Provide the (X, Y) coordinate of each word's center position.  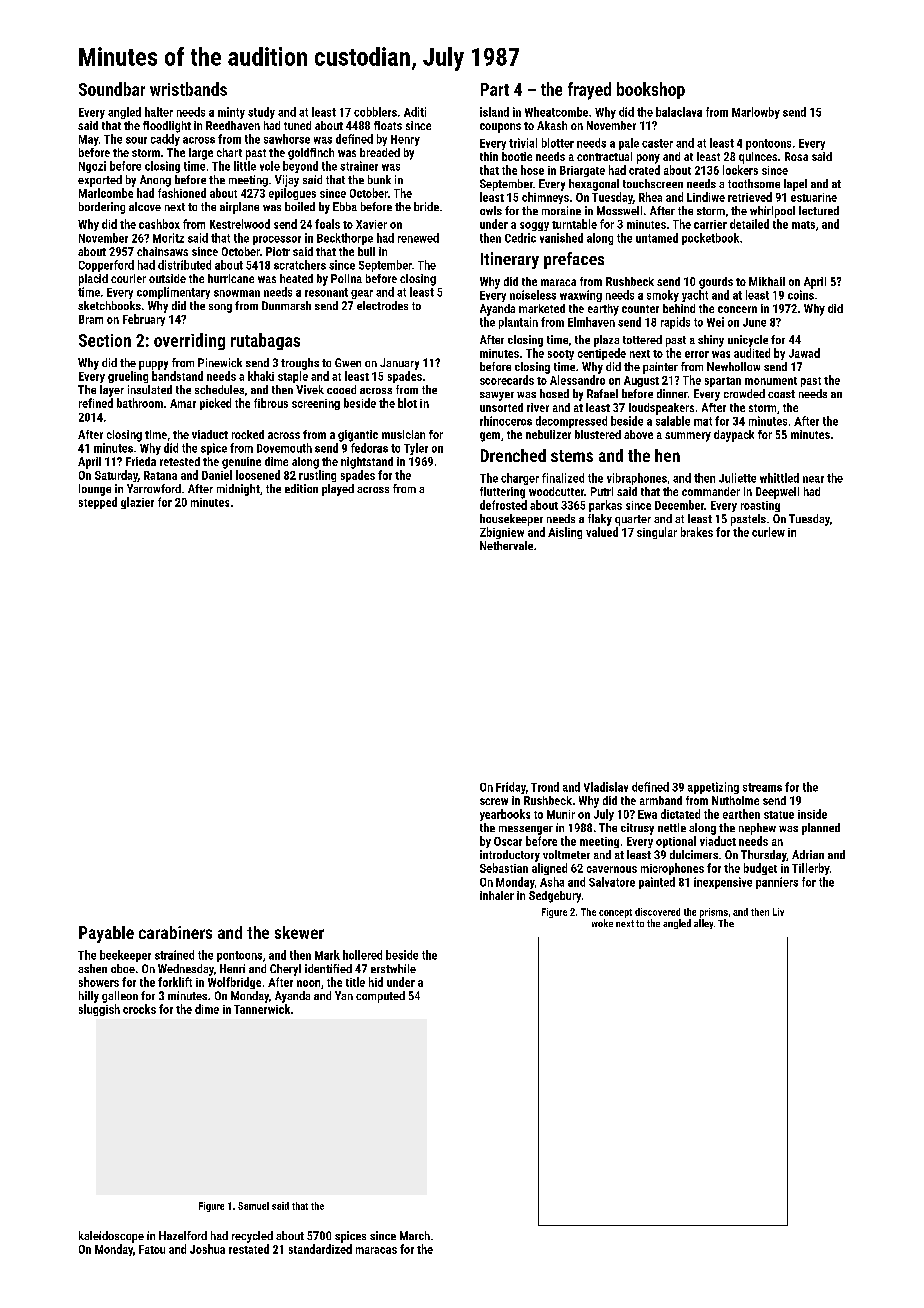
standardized (320, 1249)
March (415, 1235)
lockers (740, 170)
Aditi (415, 112)
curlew (768, 532)
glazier (137, 503)
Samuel (253, 1206)
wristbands (188, 89)
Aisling (565, 533)
